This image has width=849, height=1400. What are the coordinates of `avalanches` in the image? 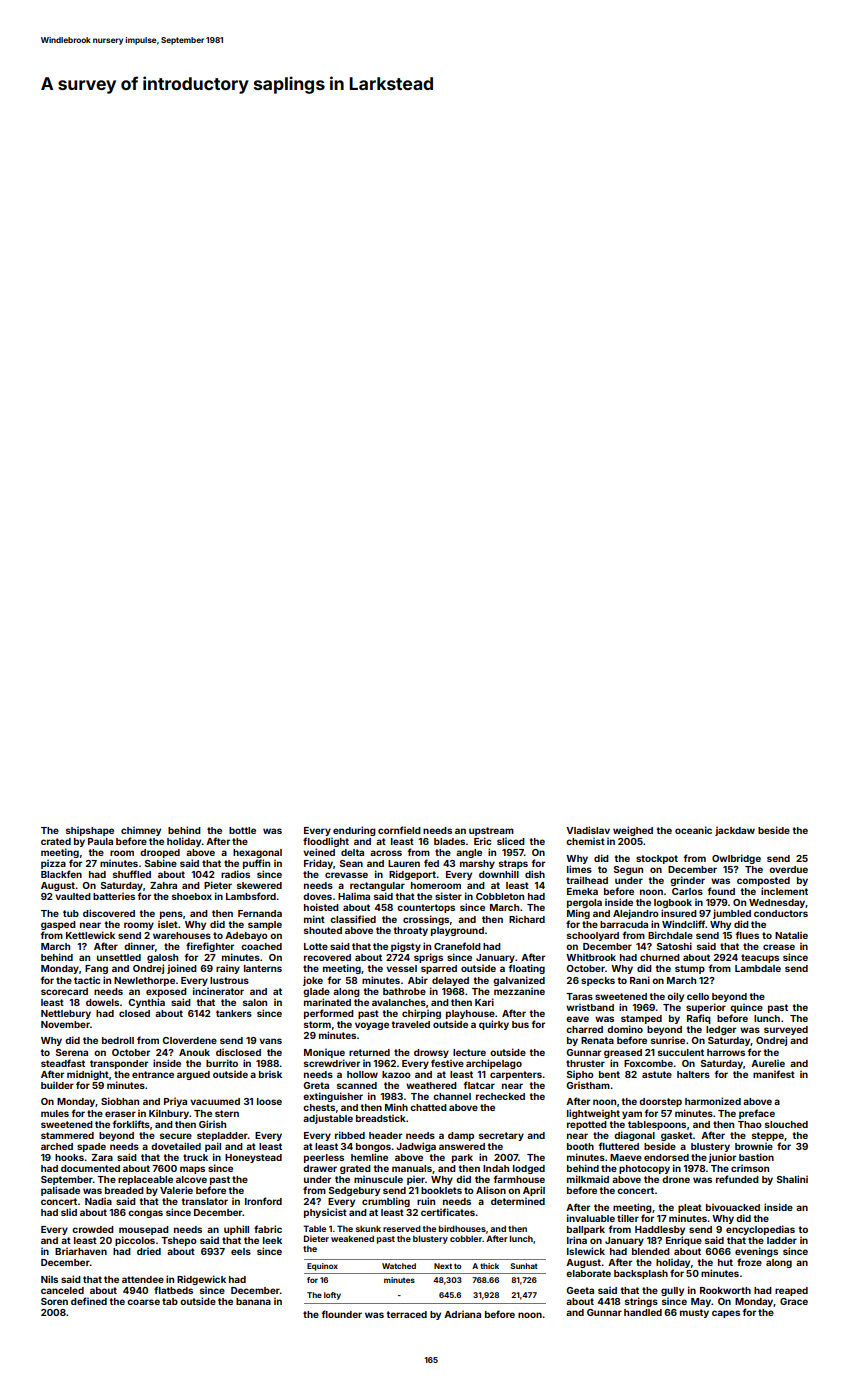 It's located at (399, 1002).
